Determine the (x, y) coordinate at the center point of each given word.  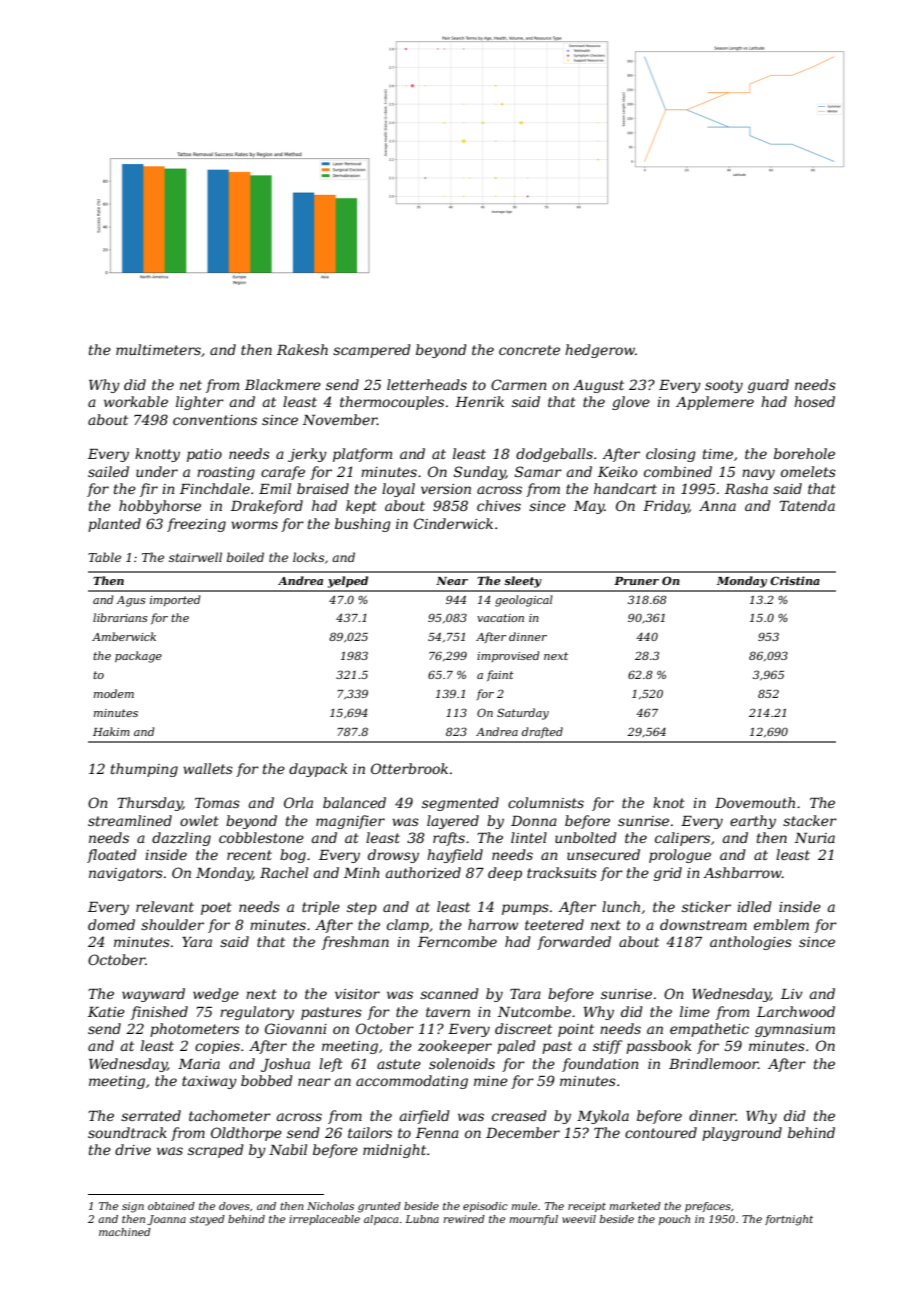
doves (234, 1206)
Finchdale (215, 488)
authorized (423, 873)
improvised (508, 657)
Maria (199, 1064)
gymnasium (795, 1030)
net (191, 385)
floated (112, 856)
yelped (348, 582)
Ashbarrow (742, 872)
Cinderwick (453, 523)
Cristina (795, 580)
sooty (724, 386)
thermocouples (392, 403)
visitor (357, 994)
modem (114, 693)
